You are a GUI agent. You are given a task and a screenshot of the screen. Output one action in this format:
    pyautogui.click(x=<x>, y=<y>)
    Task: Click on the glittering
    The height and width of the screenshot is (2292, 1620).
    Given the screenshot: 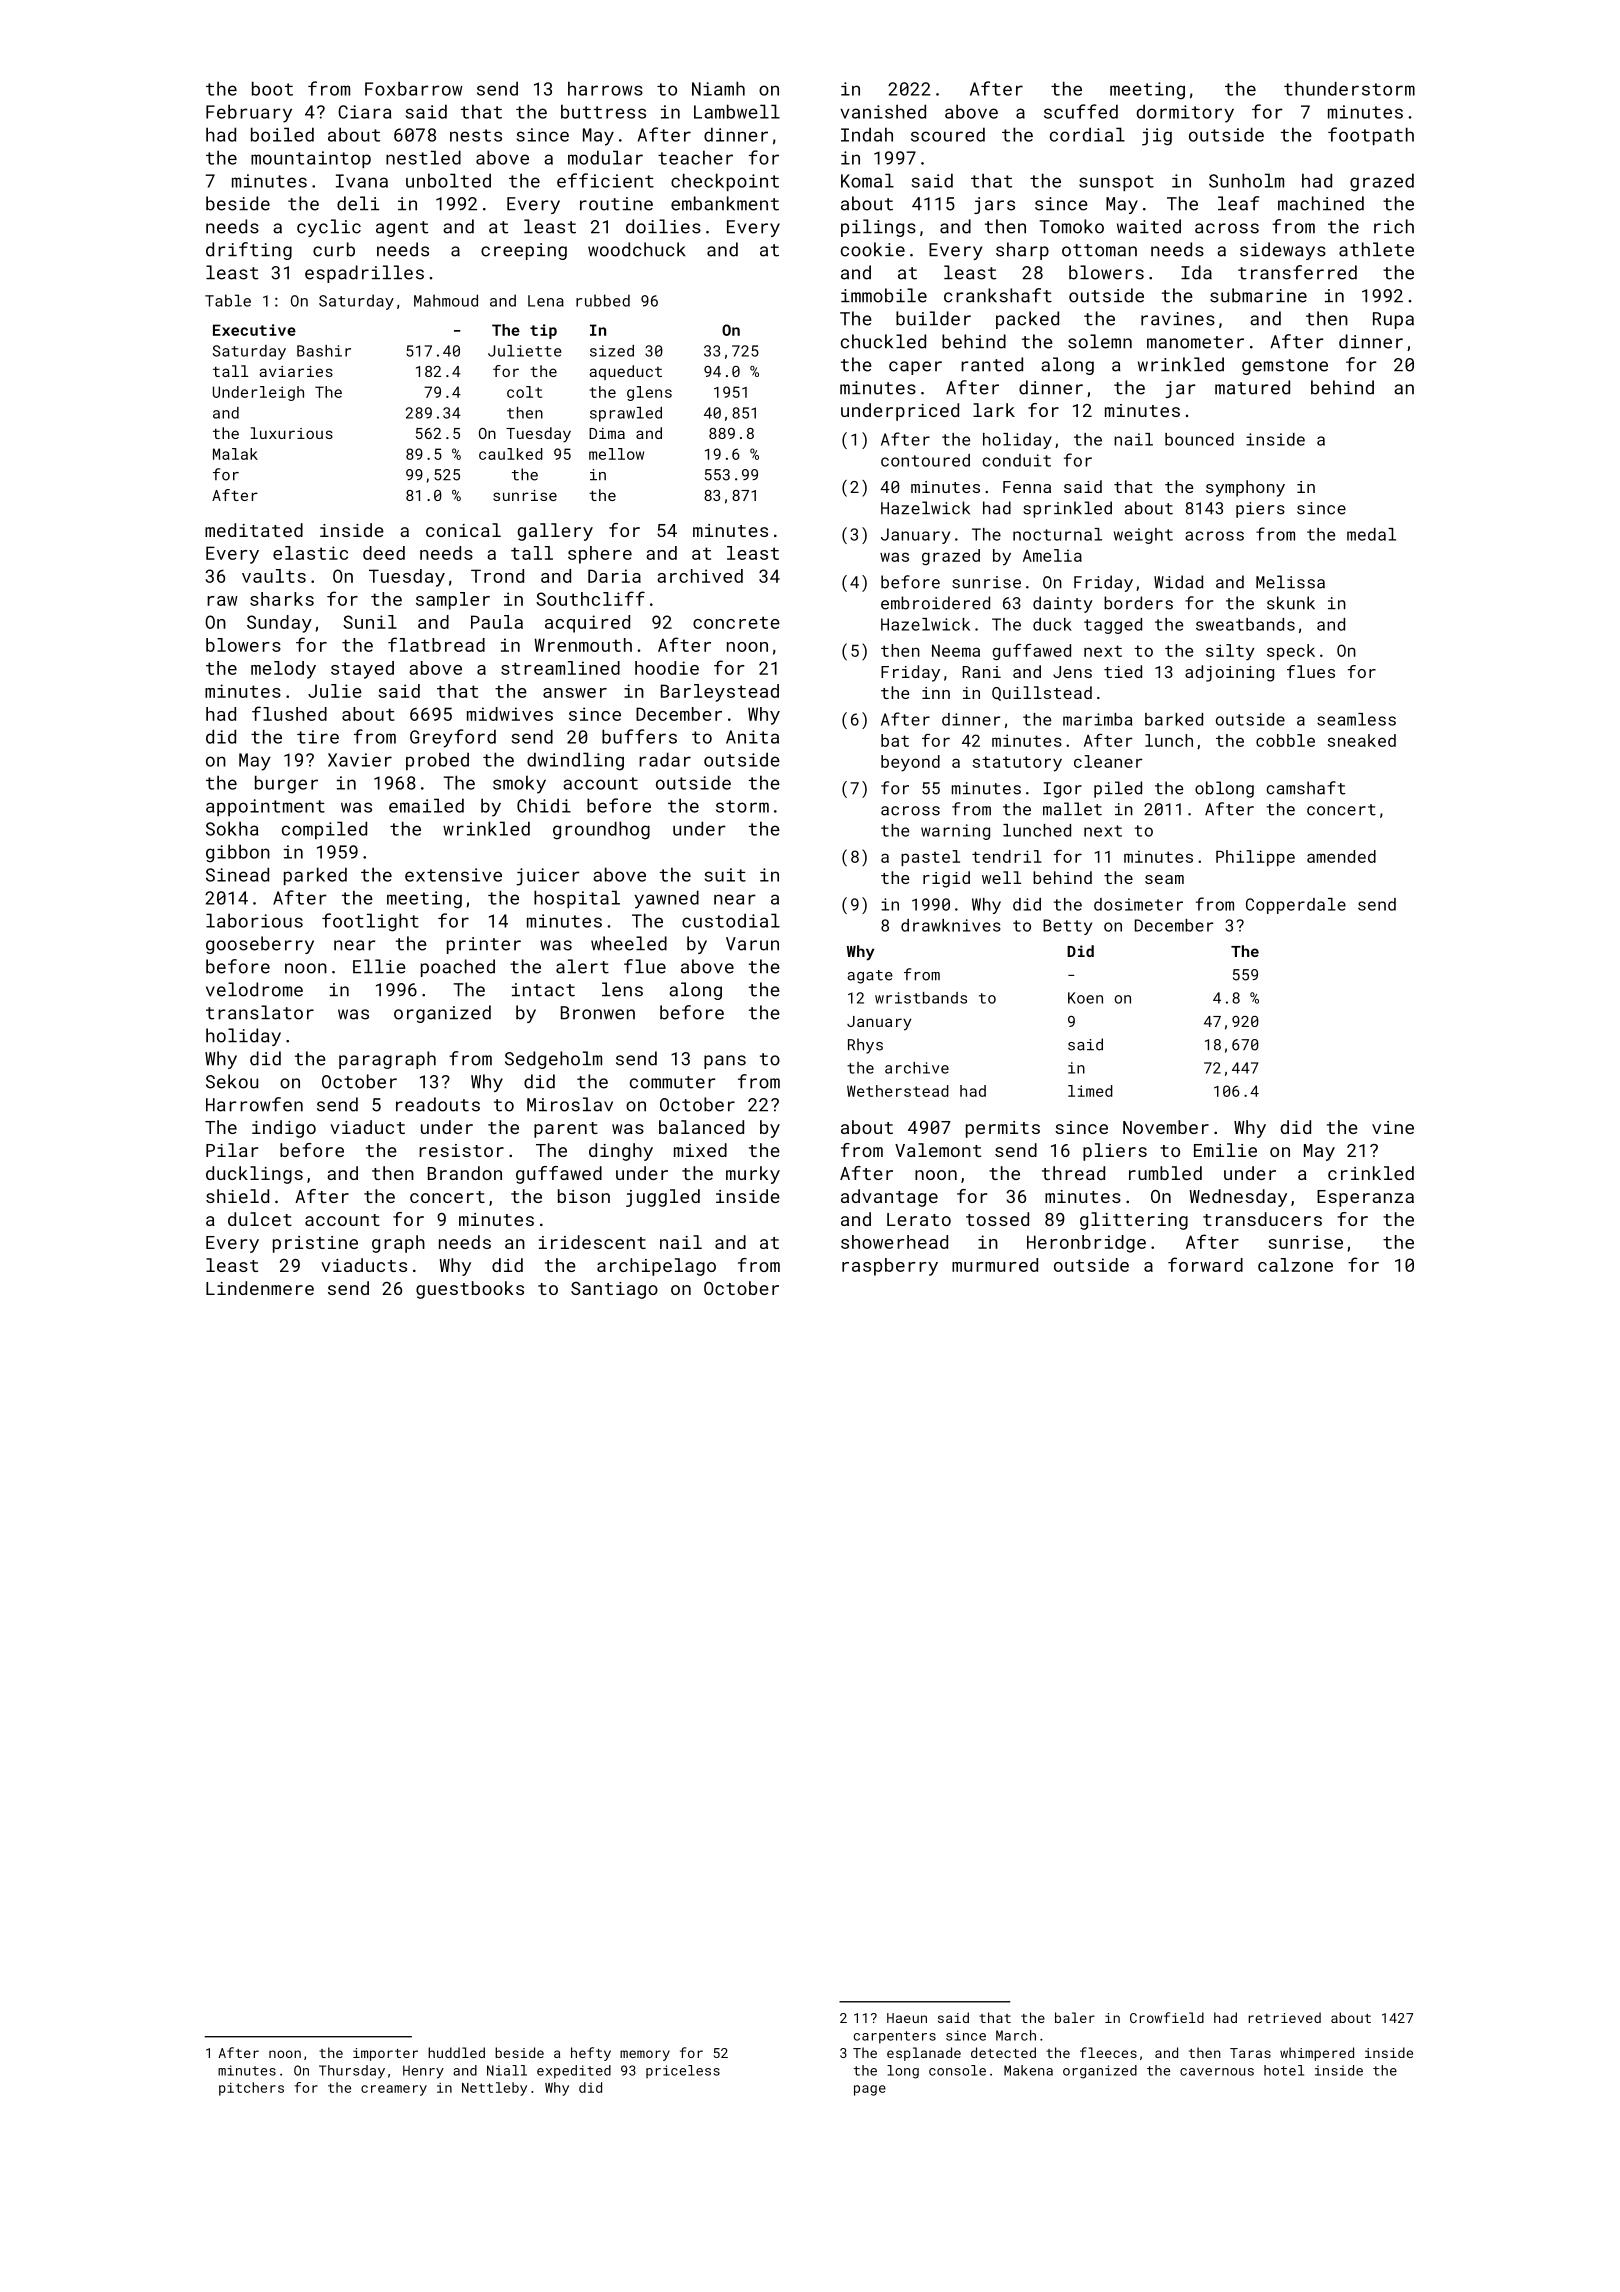 What is the action you would take?
    pyautogui.click(x=1134, y=1221)
